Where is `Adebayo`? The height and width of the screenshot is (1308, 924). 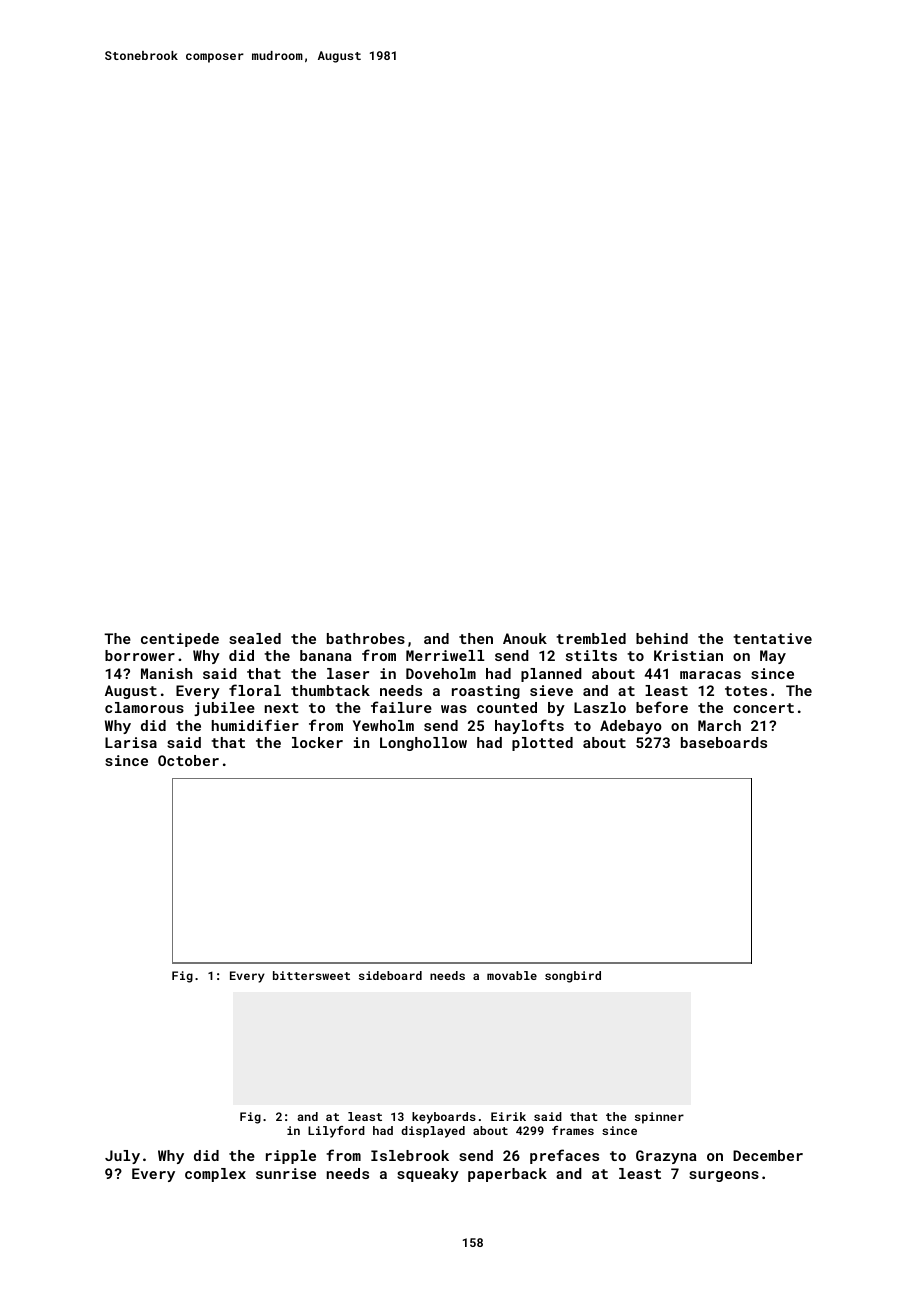 Adebayo is located at coordinates (631, 727).
